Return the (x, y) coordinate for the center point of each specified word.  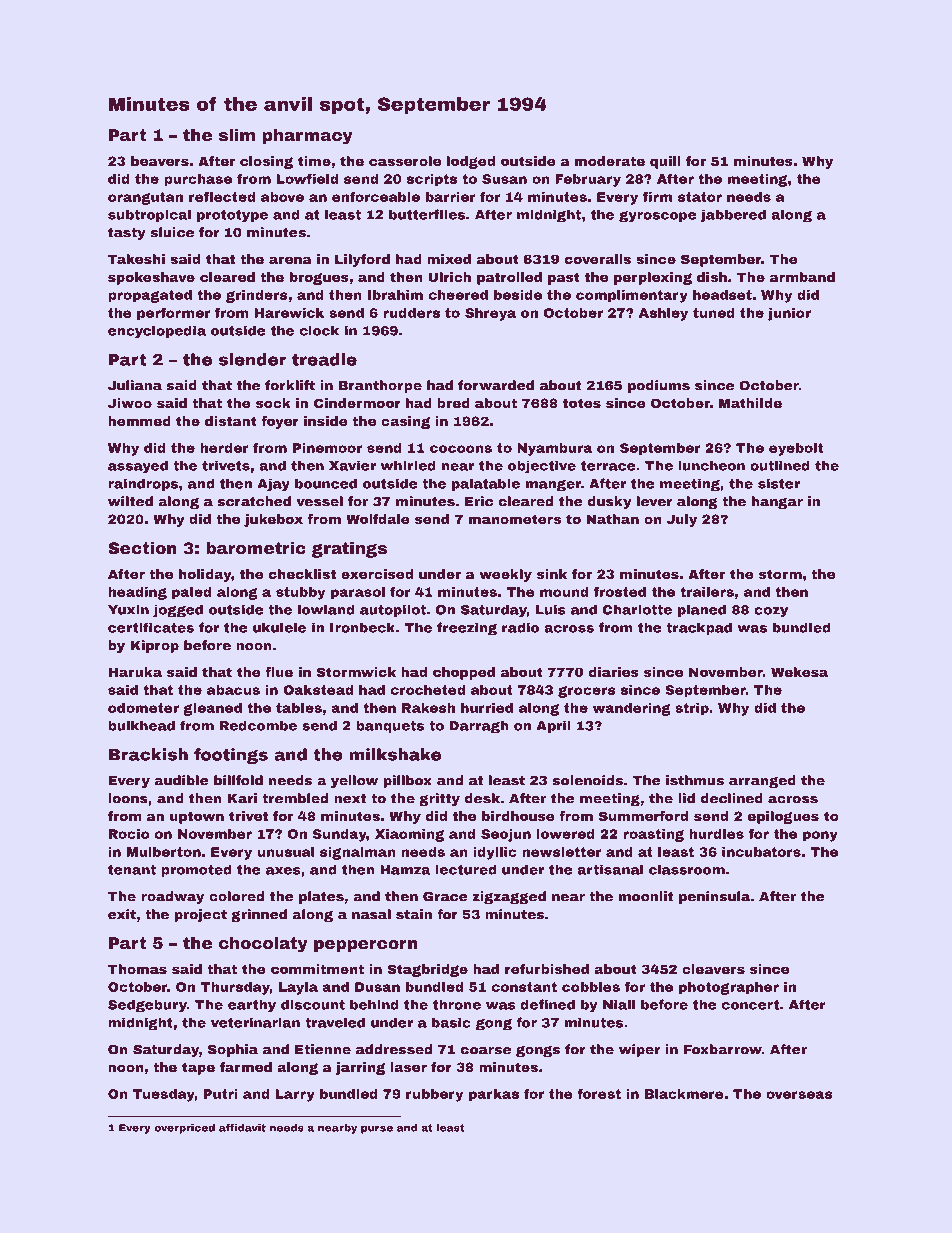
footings (231, 756)
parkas (494, 1095)
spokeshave (151, 278)
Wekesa (799, 672)
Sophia (233, 1050)
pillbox (408, 781)
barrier (451, 197)
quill (665, 162)
